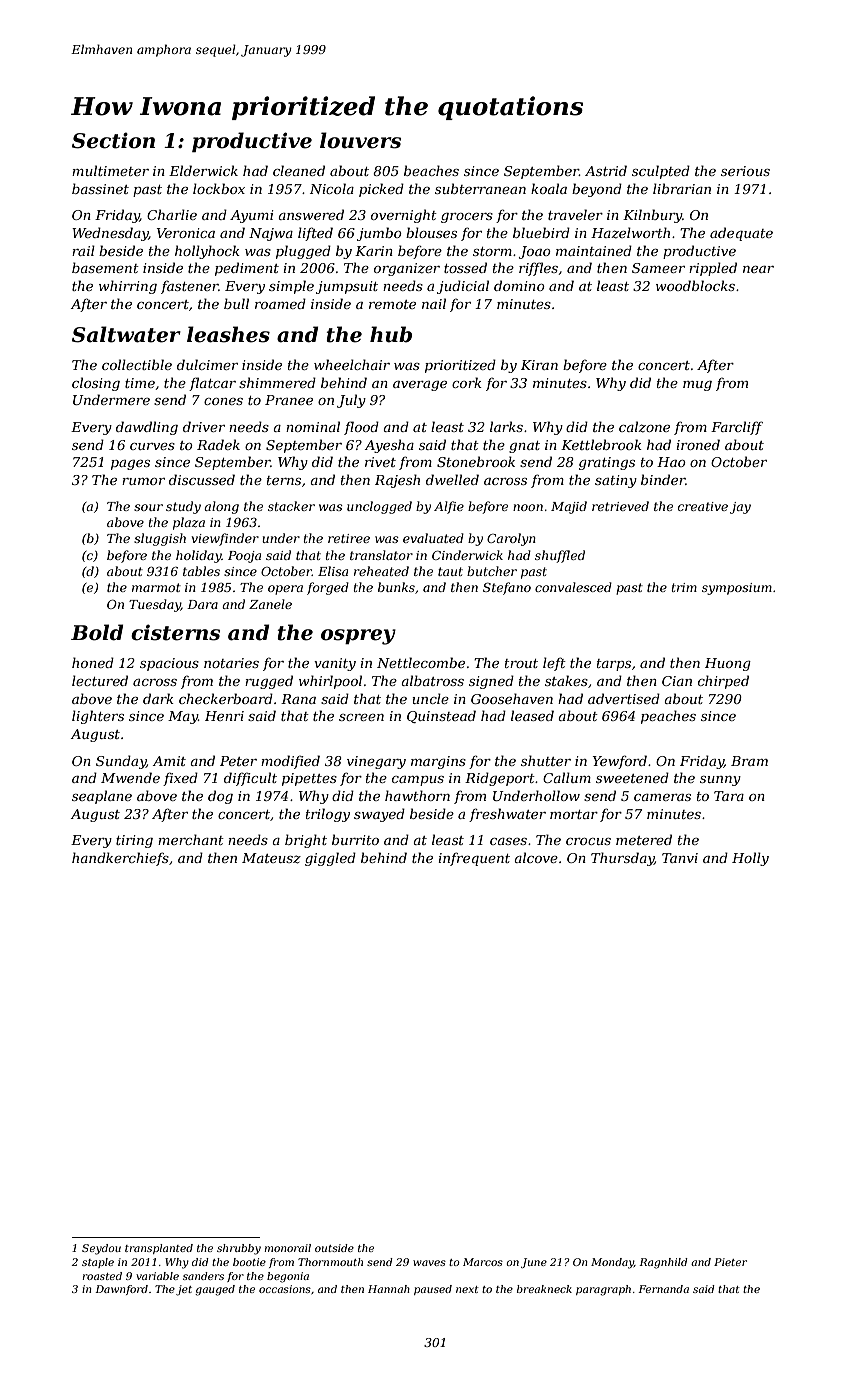 The width and height of the screenshot is (849, 1400). What do you see at coordinates (697, 386) in the screenshot?
I see `mug` at bounding box center [697, 386].
